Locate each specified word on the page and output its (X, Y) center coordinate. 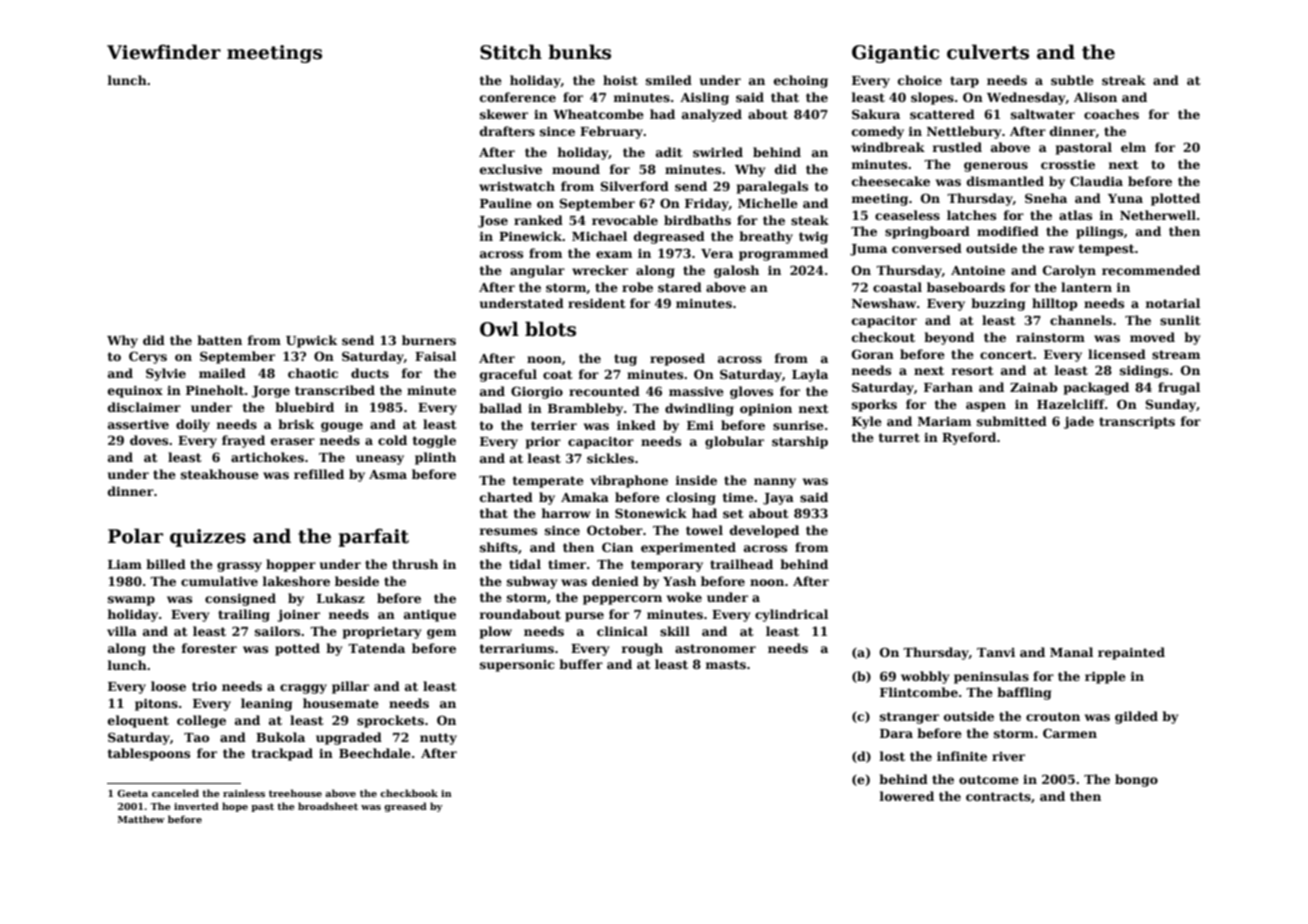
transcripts (1137, 423)
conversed (927, 248)
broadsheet (328, 806)
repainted (1131, 653)
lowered (906, 796)
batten (219, 340)
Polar (135, 536)
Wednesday (1026, 98)
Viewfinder (164, 52)
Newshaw (884, 303)
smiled (669, 80)
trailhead (741, 564)
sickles (610, 458)
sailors (277, 631)
